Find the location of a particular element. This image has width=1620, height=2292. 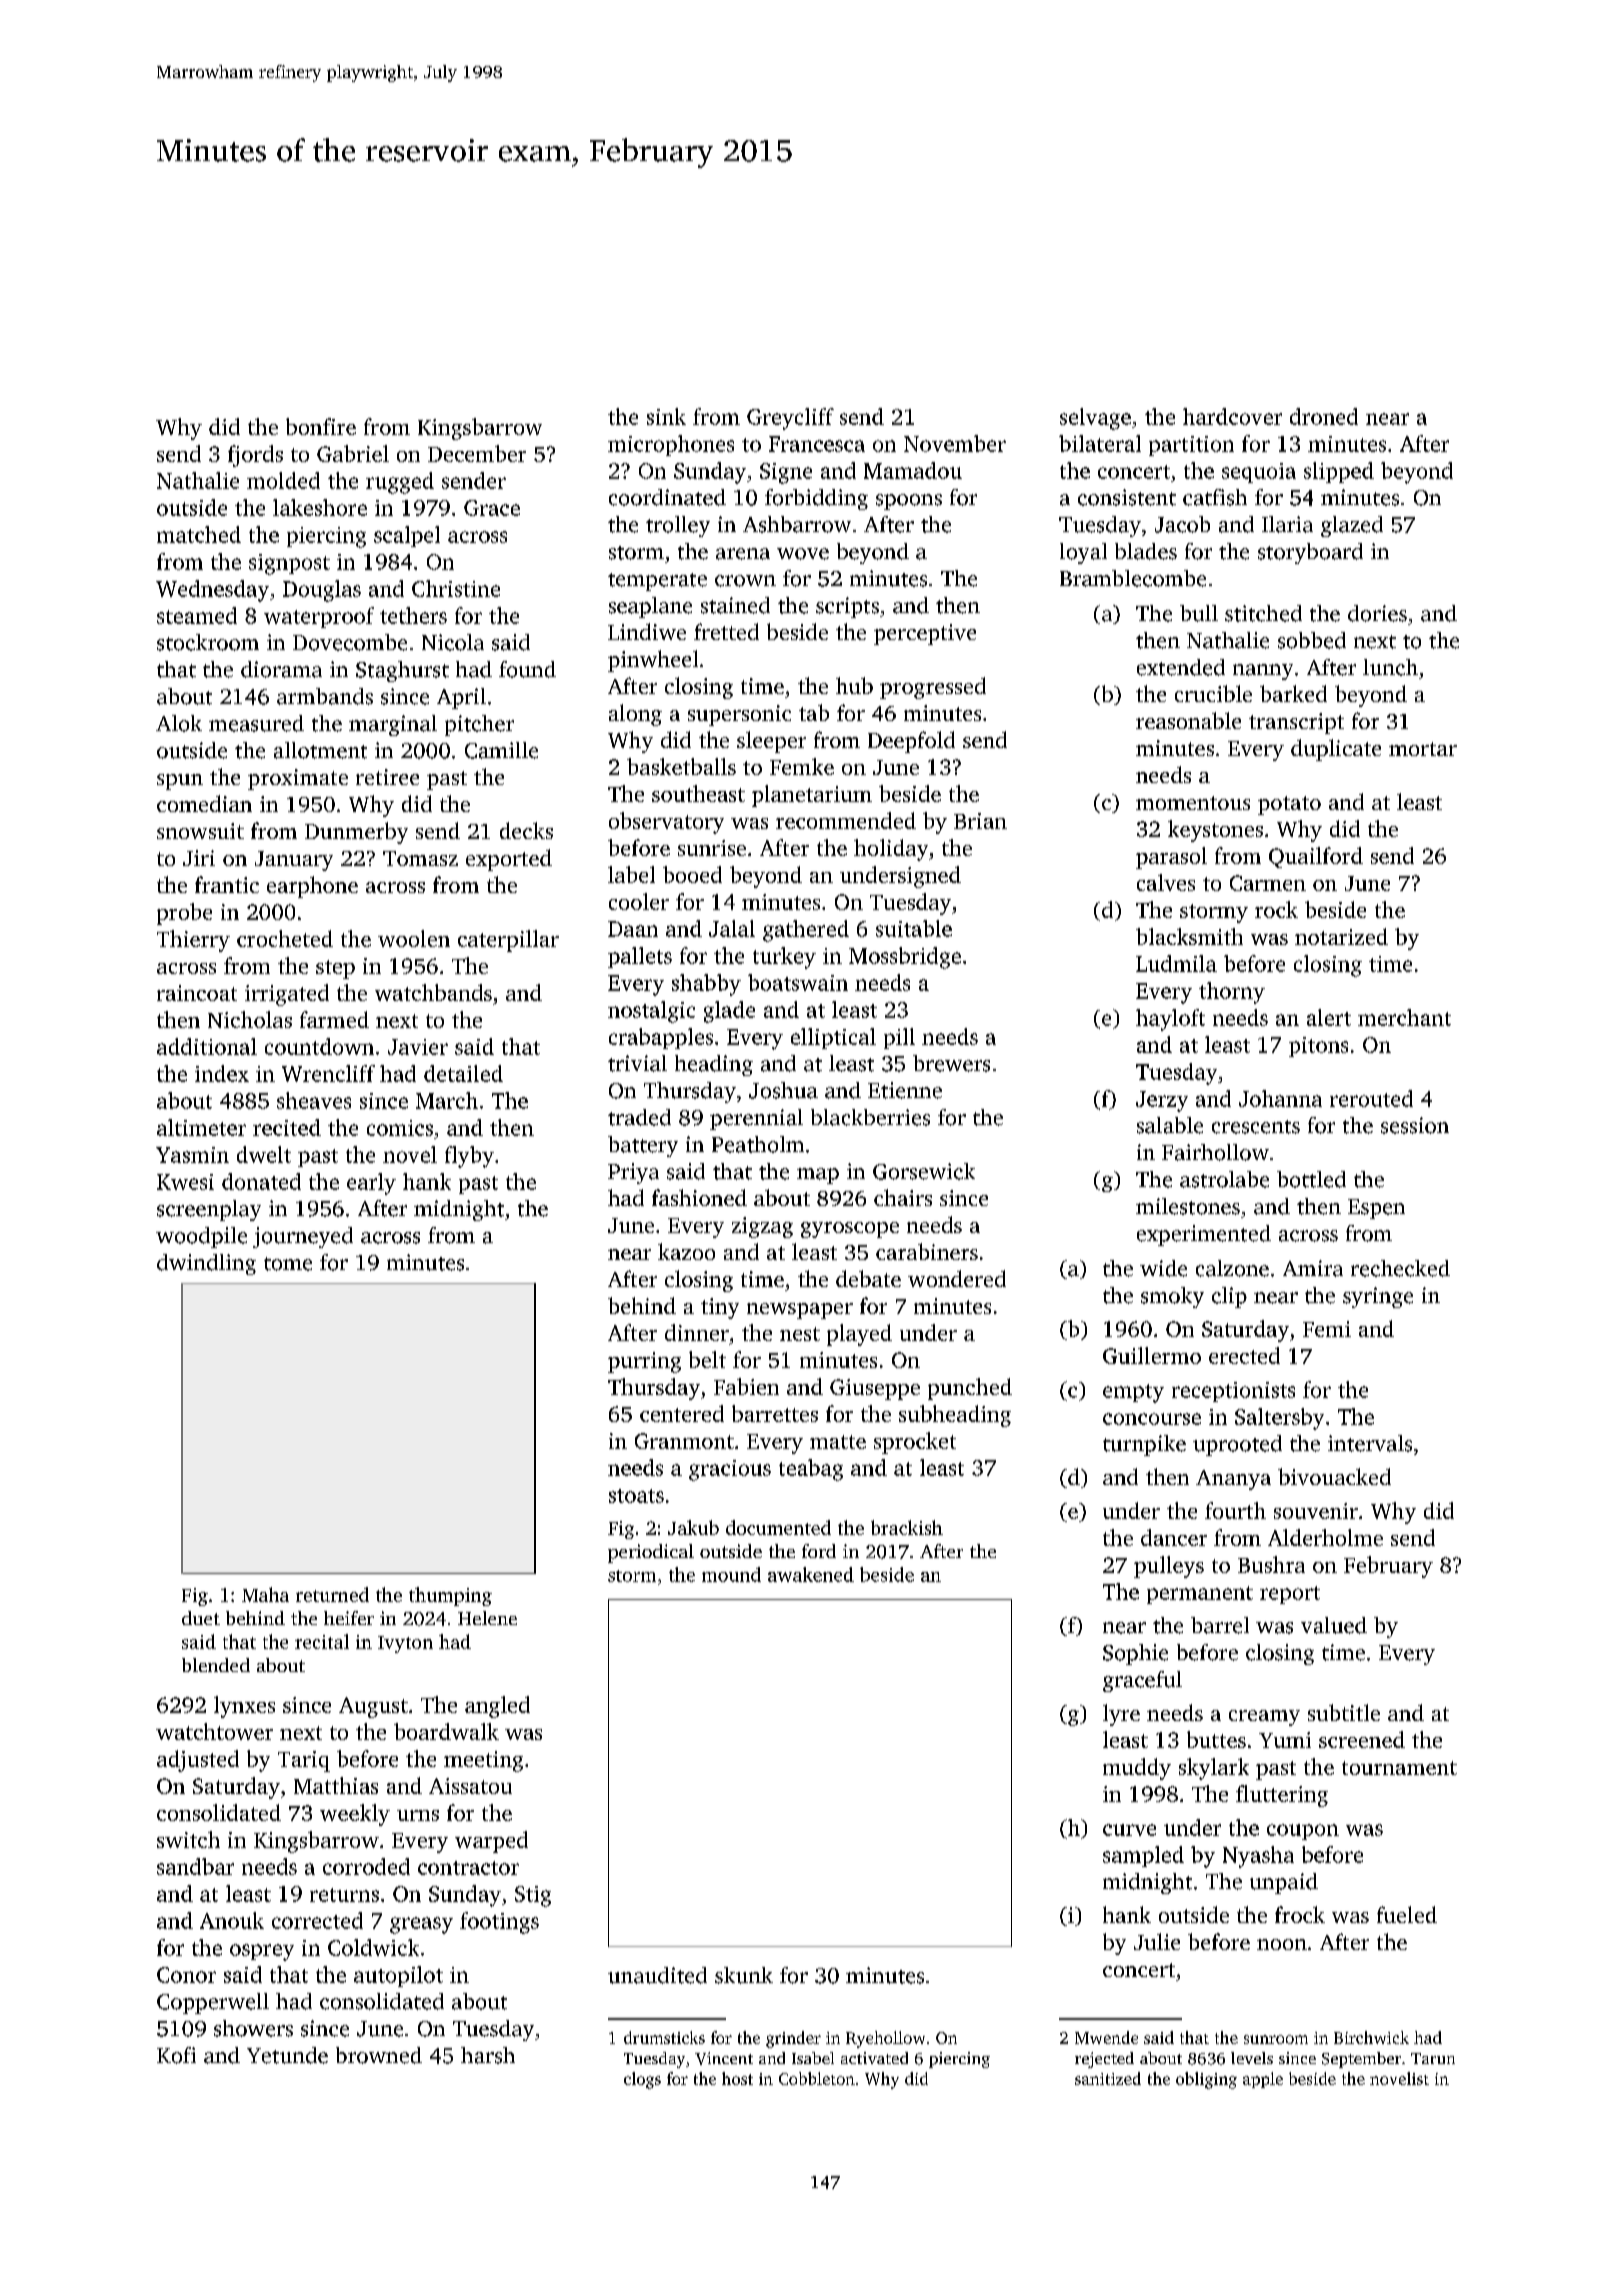

lunch is located at coordinates (1390, 667).
